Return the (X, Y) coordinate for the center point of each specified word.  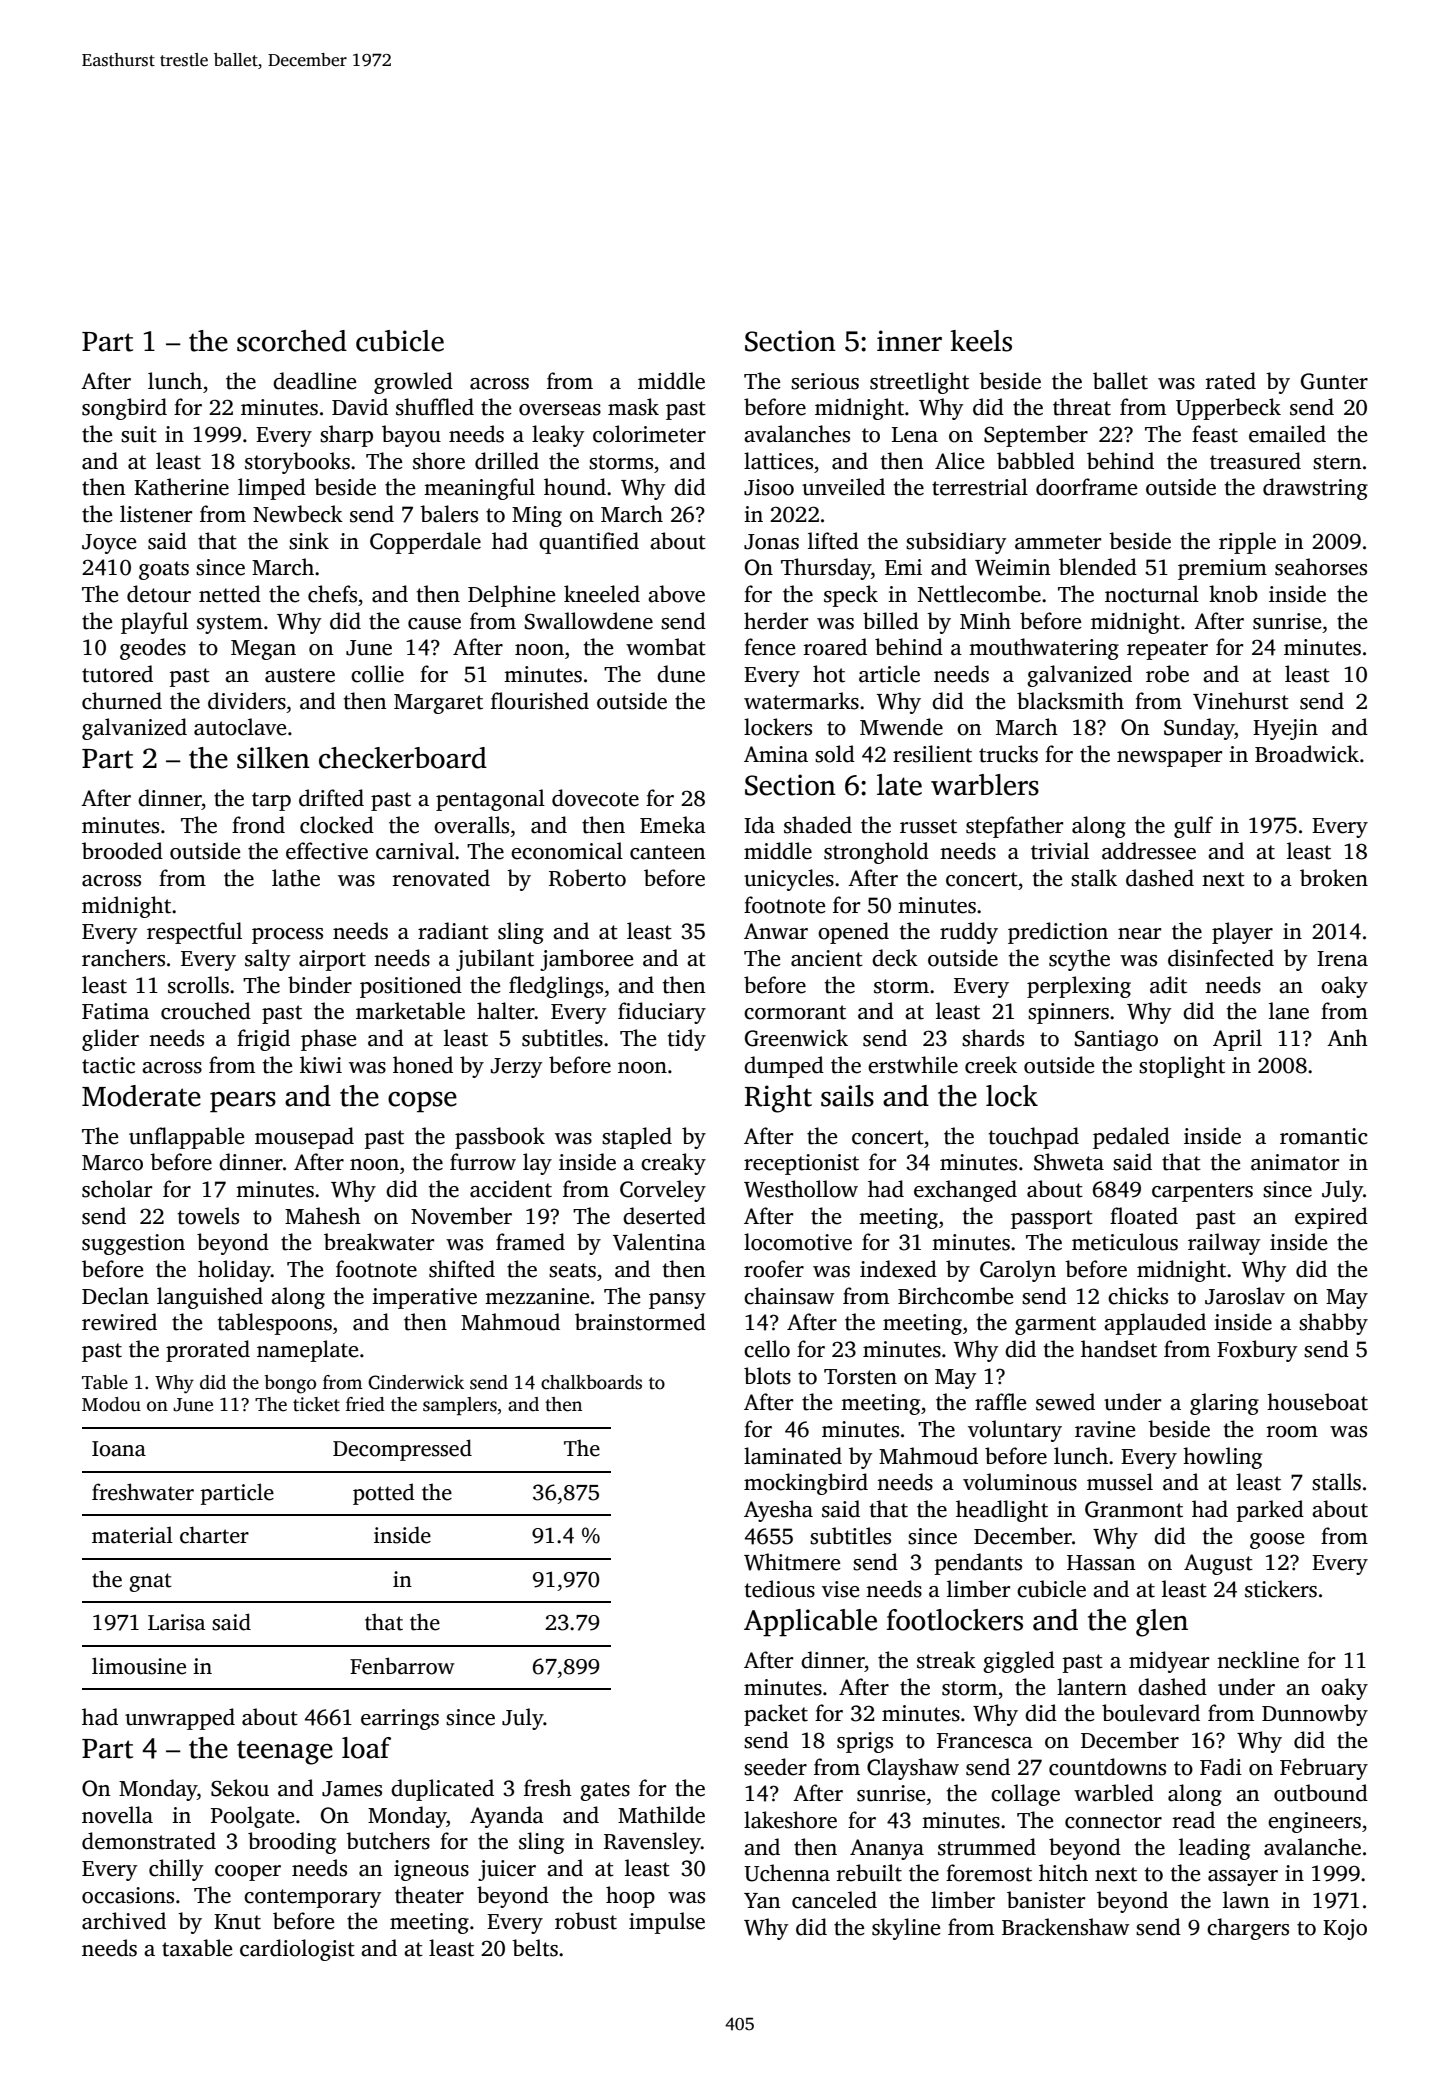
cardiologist (297, 1950)
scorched (292, 341)
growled (413, 383)
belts (535, 1948)
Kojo (1345, 1929)
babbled (1036, 461)
